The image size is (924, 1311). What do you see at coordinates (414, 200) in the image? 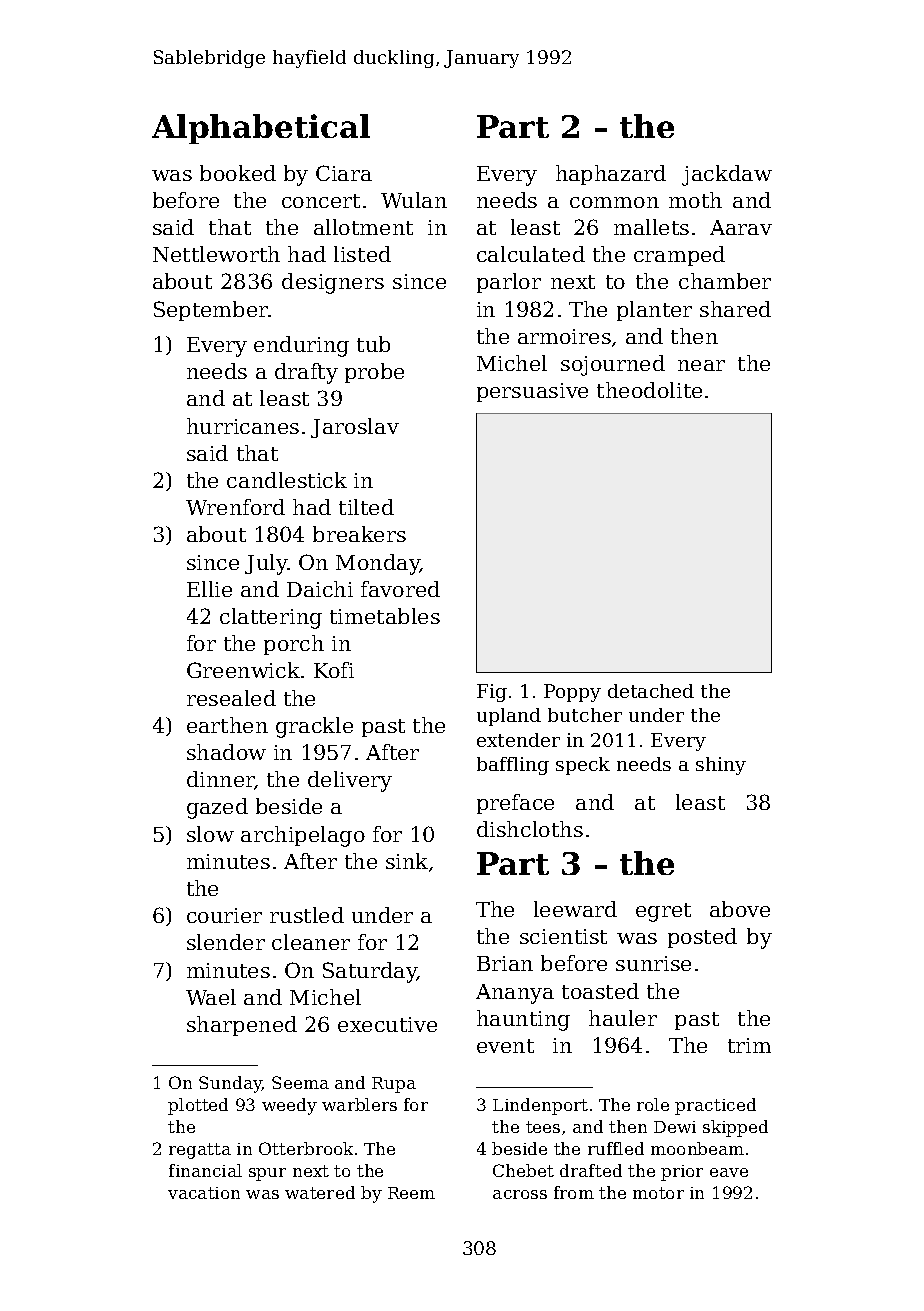
I see `Wulan` at bounding box center [414, 200].
